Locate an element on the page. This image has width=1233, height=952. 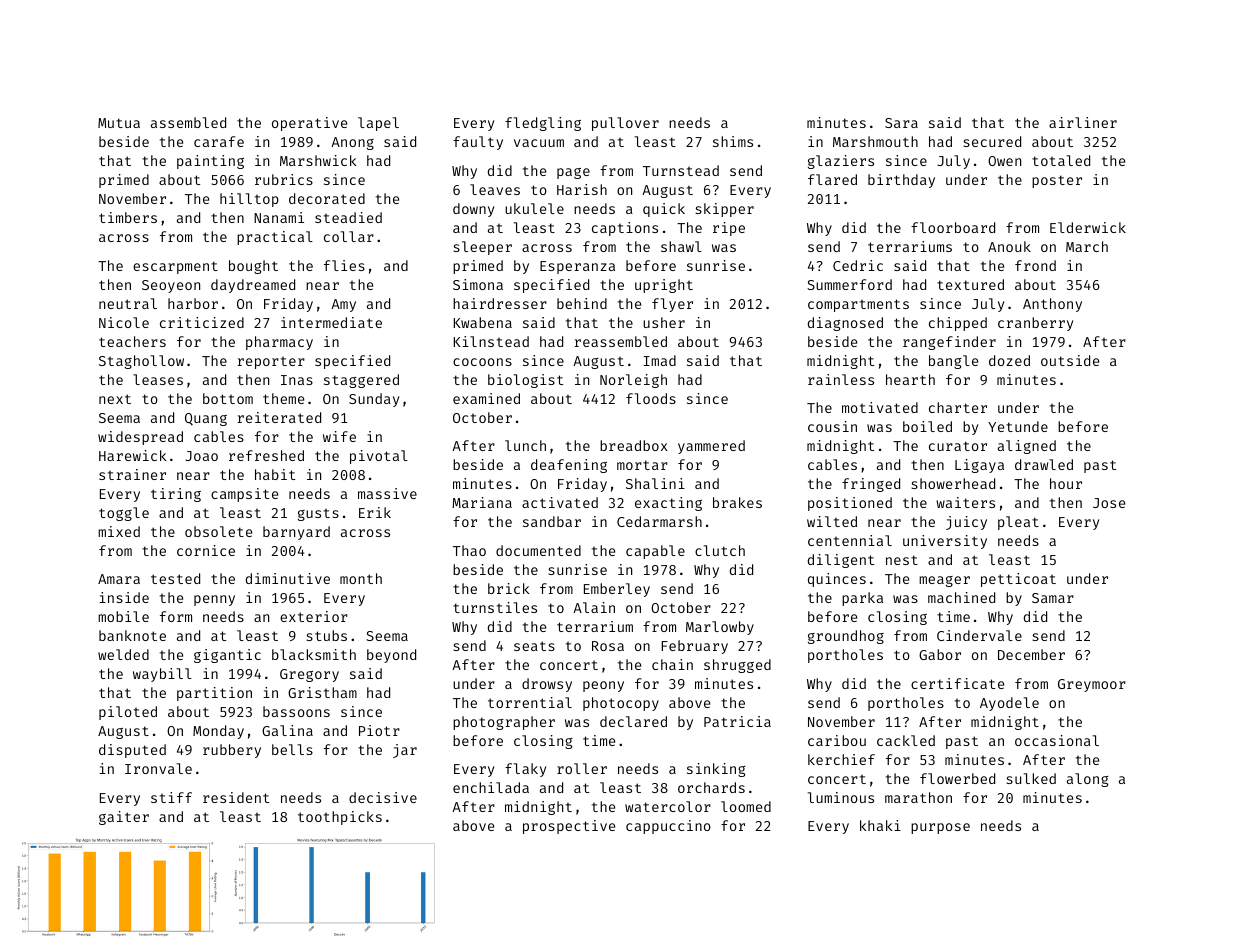
beyond is located at coordinates (391, 656).
